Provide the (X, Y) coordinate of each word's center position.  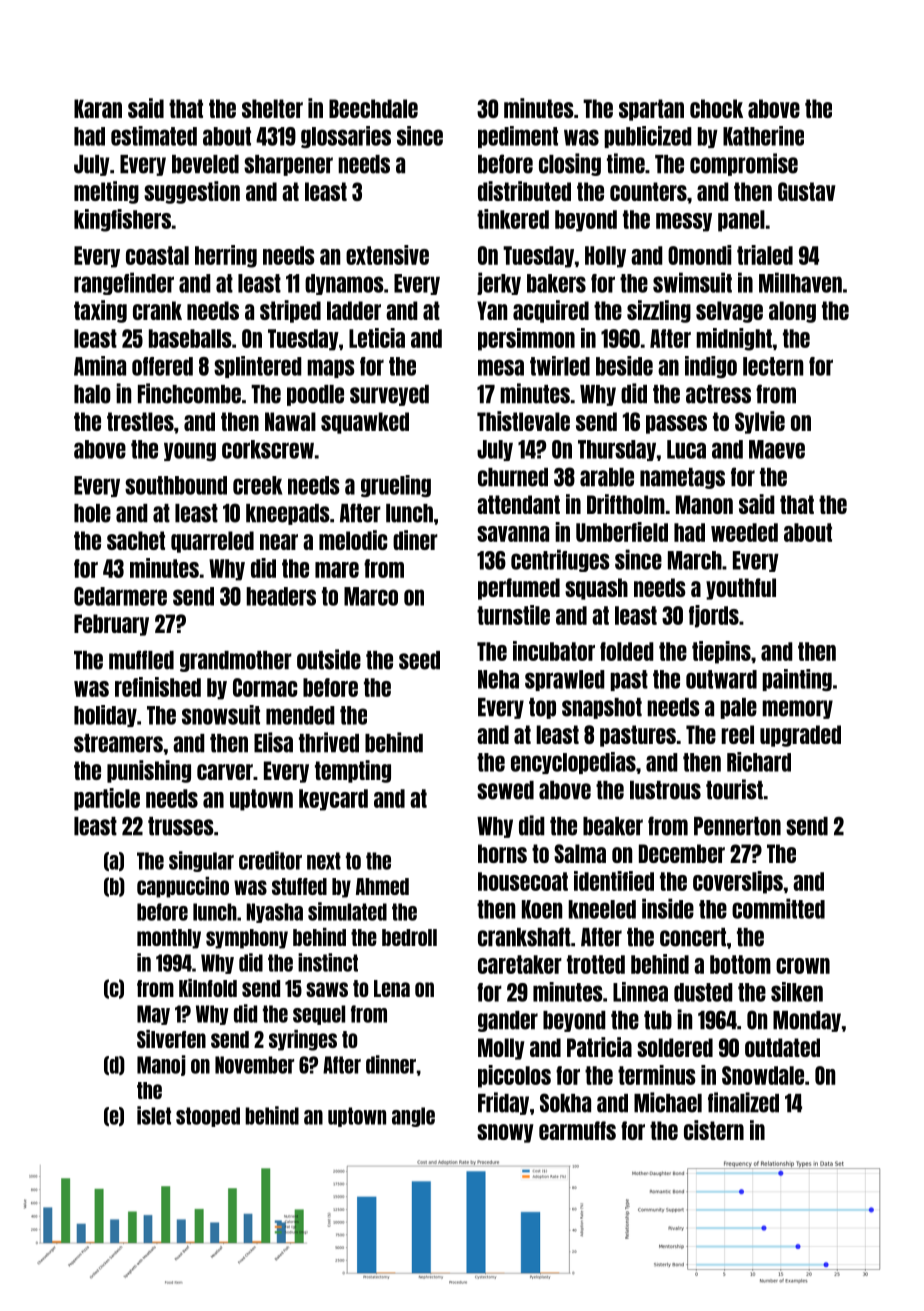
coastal (157, 255)
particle (107, 799)
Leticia (377, 338)
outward (721, 679)
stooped (208, 1117)
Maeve (777, 449)
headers (281, 596)
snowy (505, 1133)
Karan (98, 108)
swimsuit (692, 282)
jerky (499, 283)
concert (693, 937)
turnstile (513, 615)
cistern (714, 1130)
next (324, 861)
